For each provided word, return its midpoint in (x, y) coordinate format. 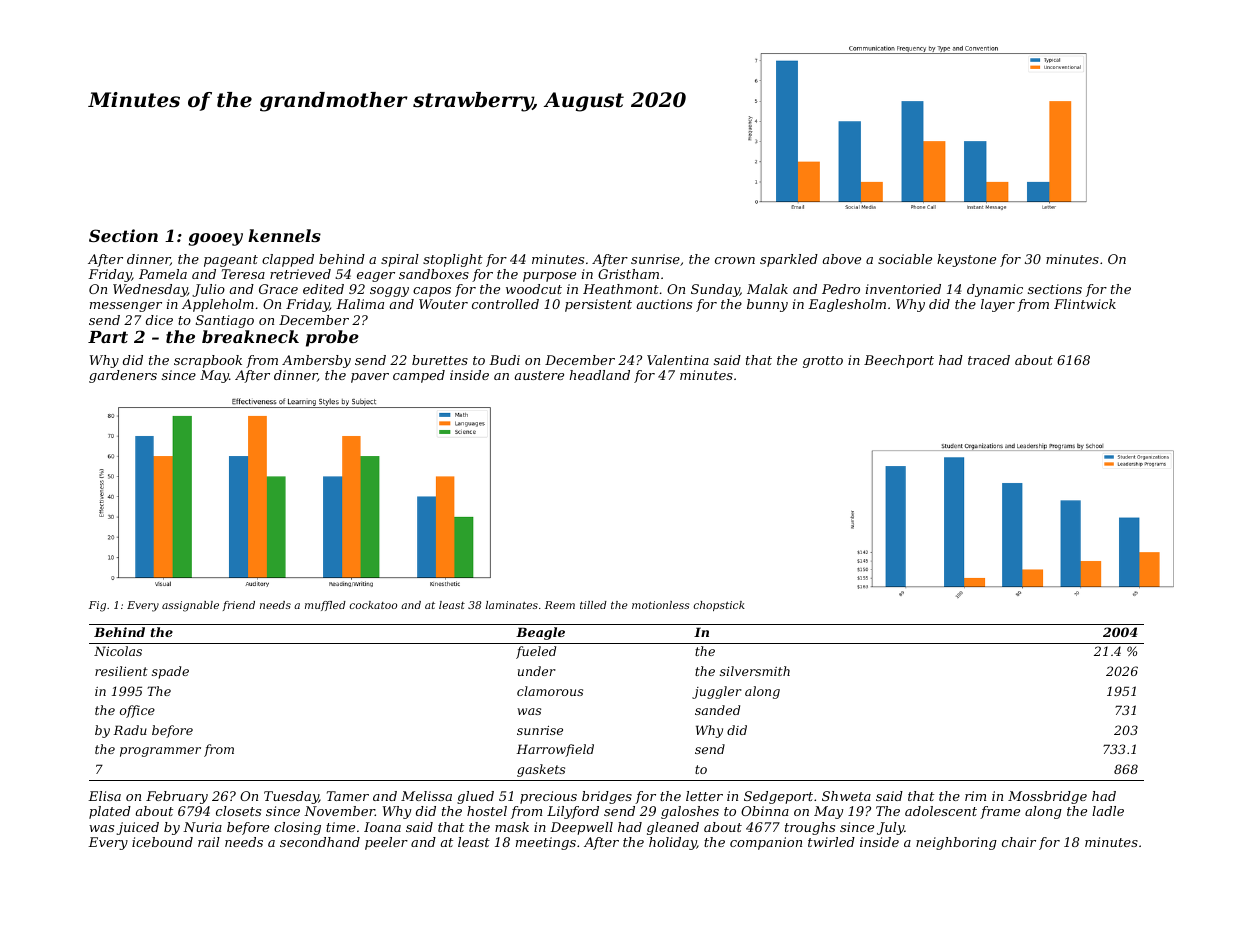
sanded (717, 710)
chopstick (719, 606)
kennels (284, 235)
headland (599, 375)
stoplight (453, 260)
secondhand (320, 842)
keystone (966, 260)
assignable (190, 606)
